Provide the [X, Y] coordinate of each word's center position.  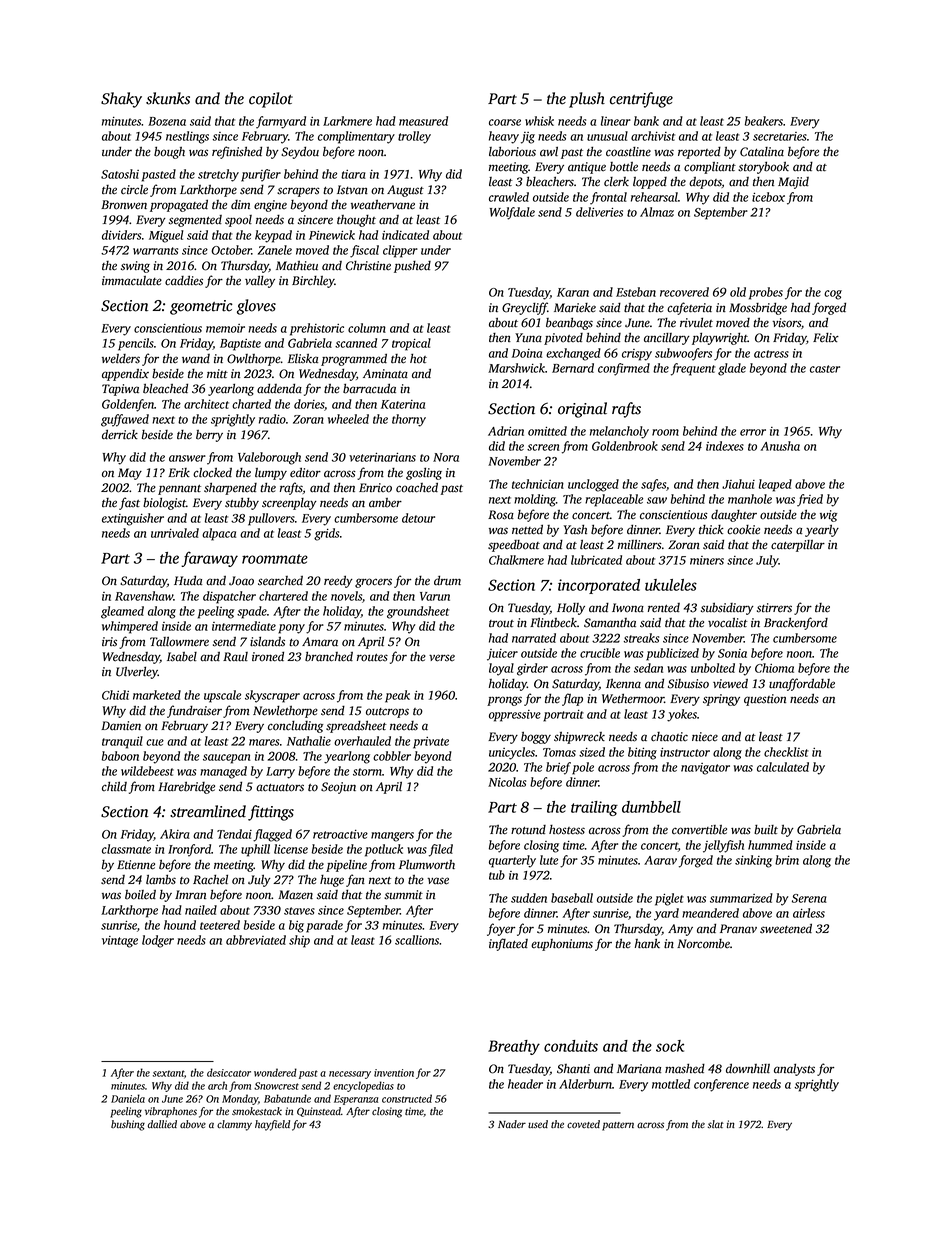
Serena [809, 898]
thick [711, 530]
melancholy [619, 432]
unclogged [593, 485]
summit [403, 895]
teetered [220, 925]
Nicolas [507, 782]
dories [309, 404]
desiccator [229, 1072]
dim [240, 204]
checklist [786, 752]
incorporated [599, 586]
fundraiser [194, 711]
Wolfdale [512, 213]
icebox [768, 197]
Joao [241, 581]
